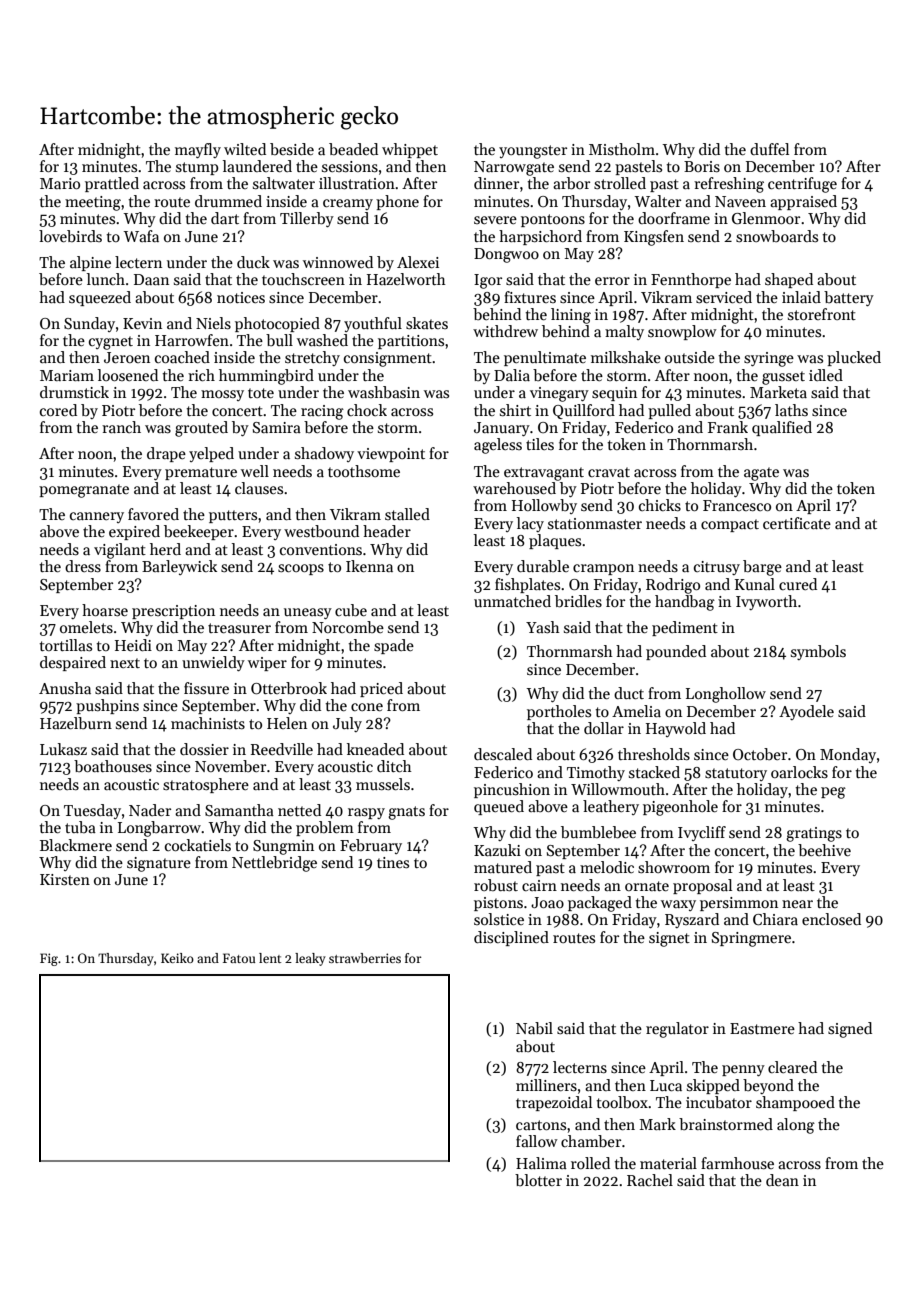 This screenshot has height=1308, width=924. I want to click on despaired, so click(73, 663).
